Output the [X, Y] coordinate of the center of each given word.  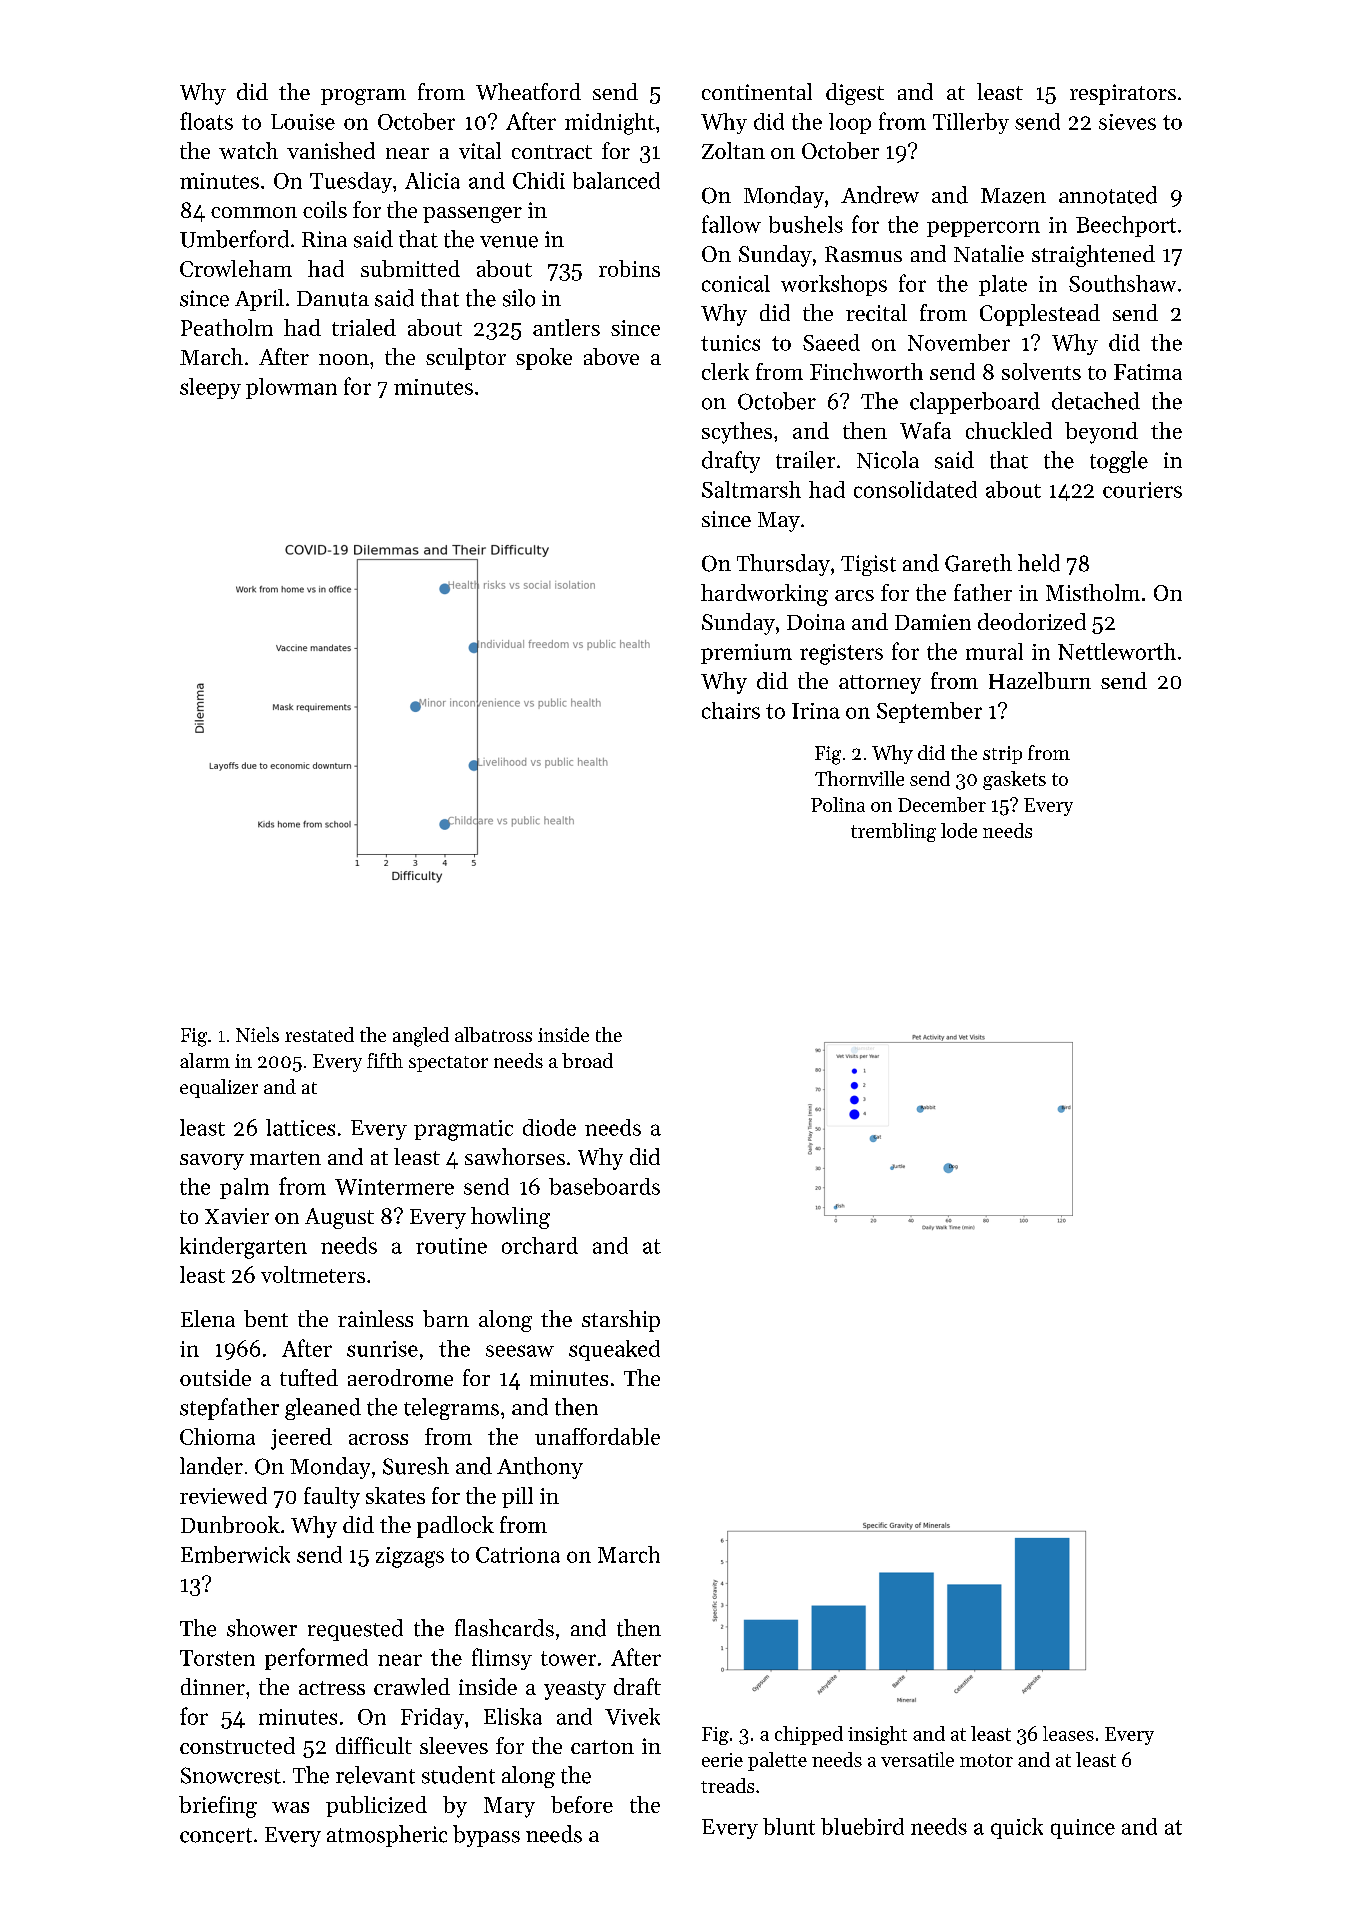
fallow [731, 224]
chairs [731, 710]
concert [216, 1835]
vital [480, 150]
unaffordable [597, 1436]
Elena [208, 1318]
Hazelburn [1040, 680]
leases [1068, 1733]
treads [727, 1785]
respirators [1123, 94]
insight [877, 1735]
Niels [257, 1034]
